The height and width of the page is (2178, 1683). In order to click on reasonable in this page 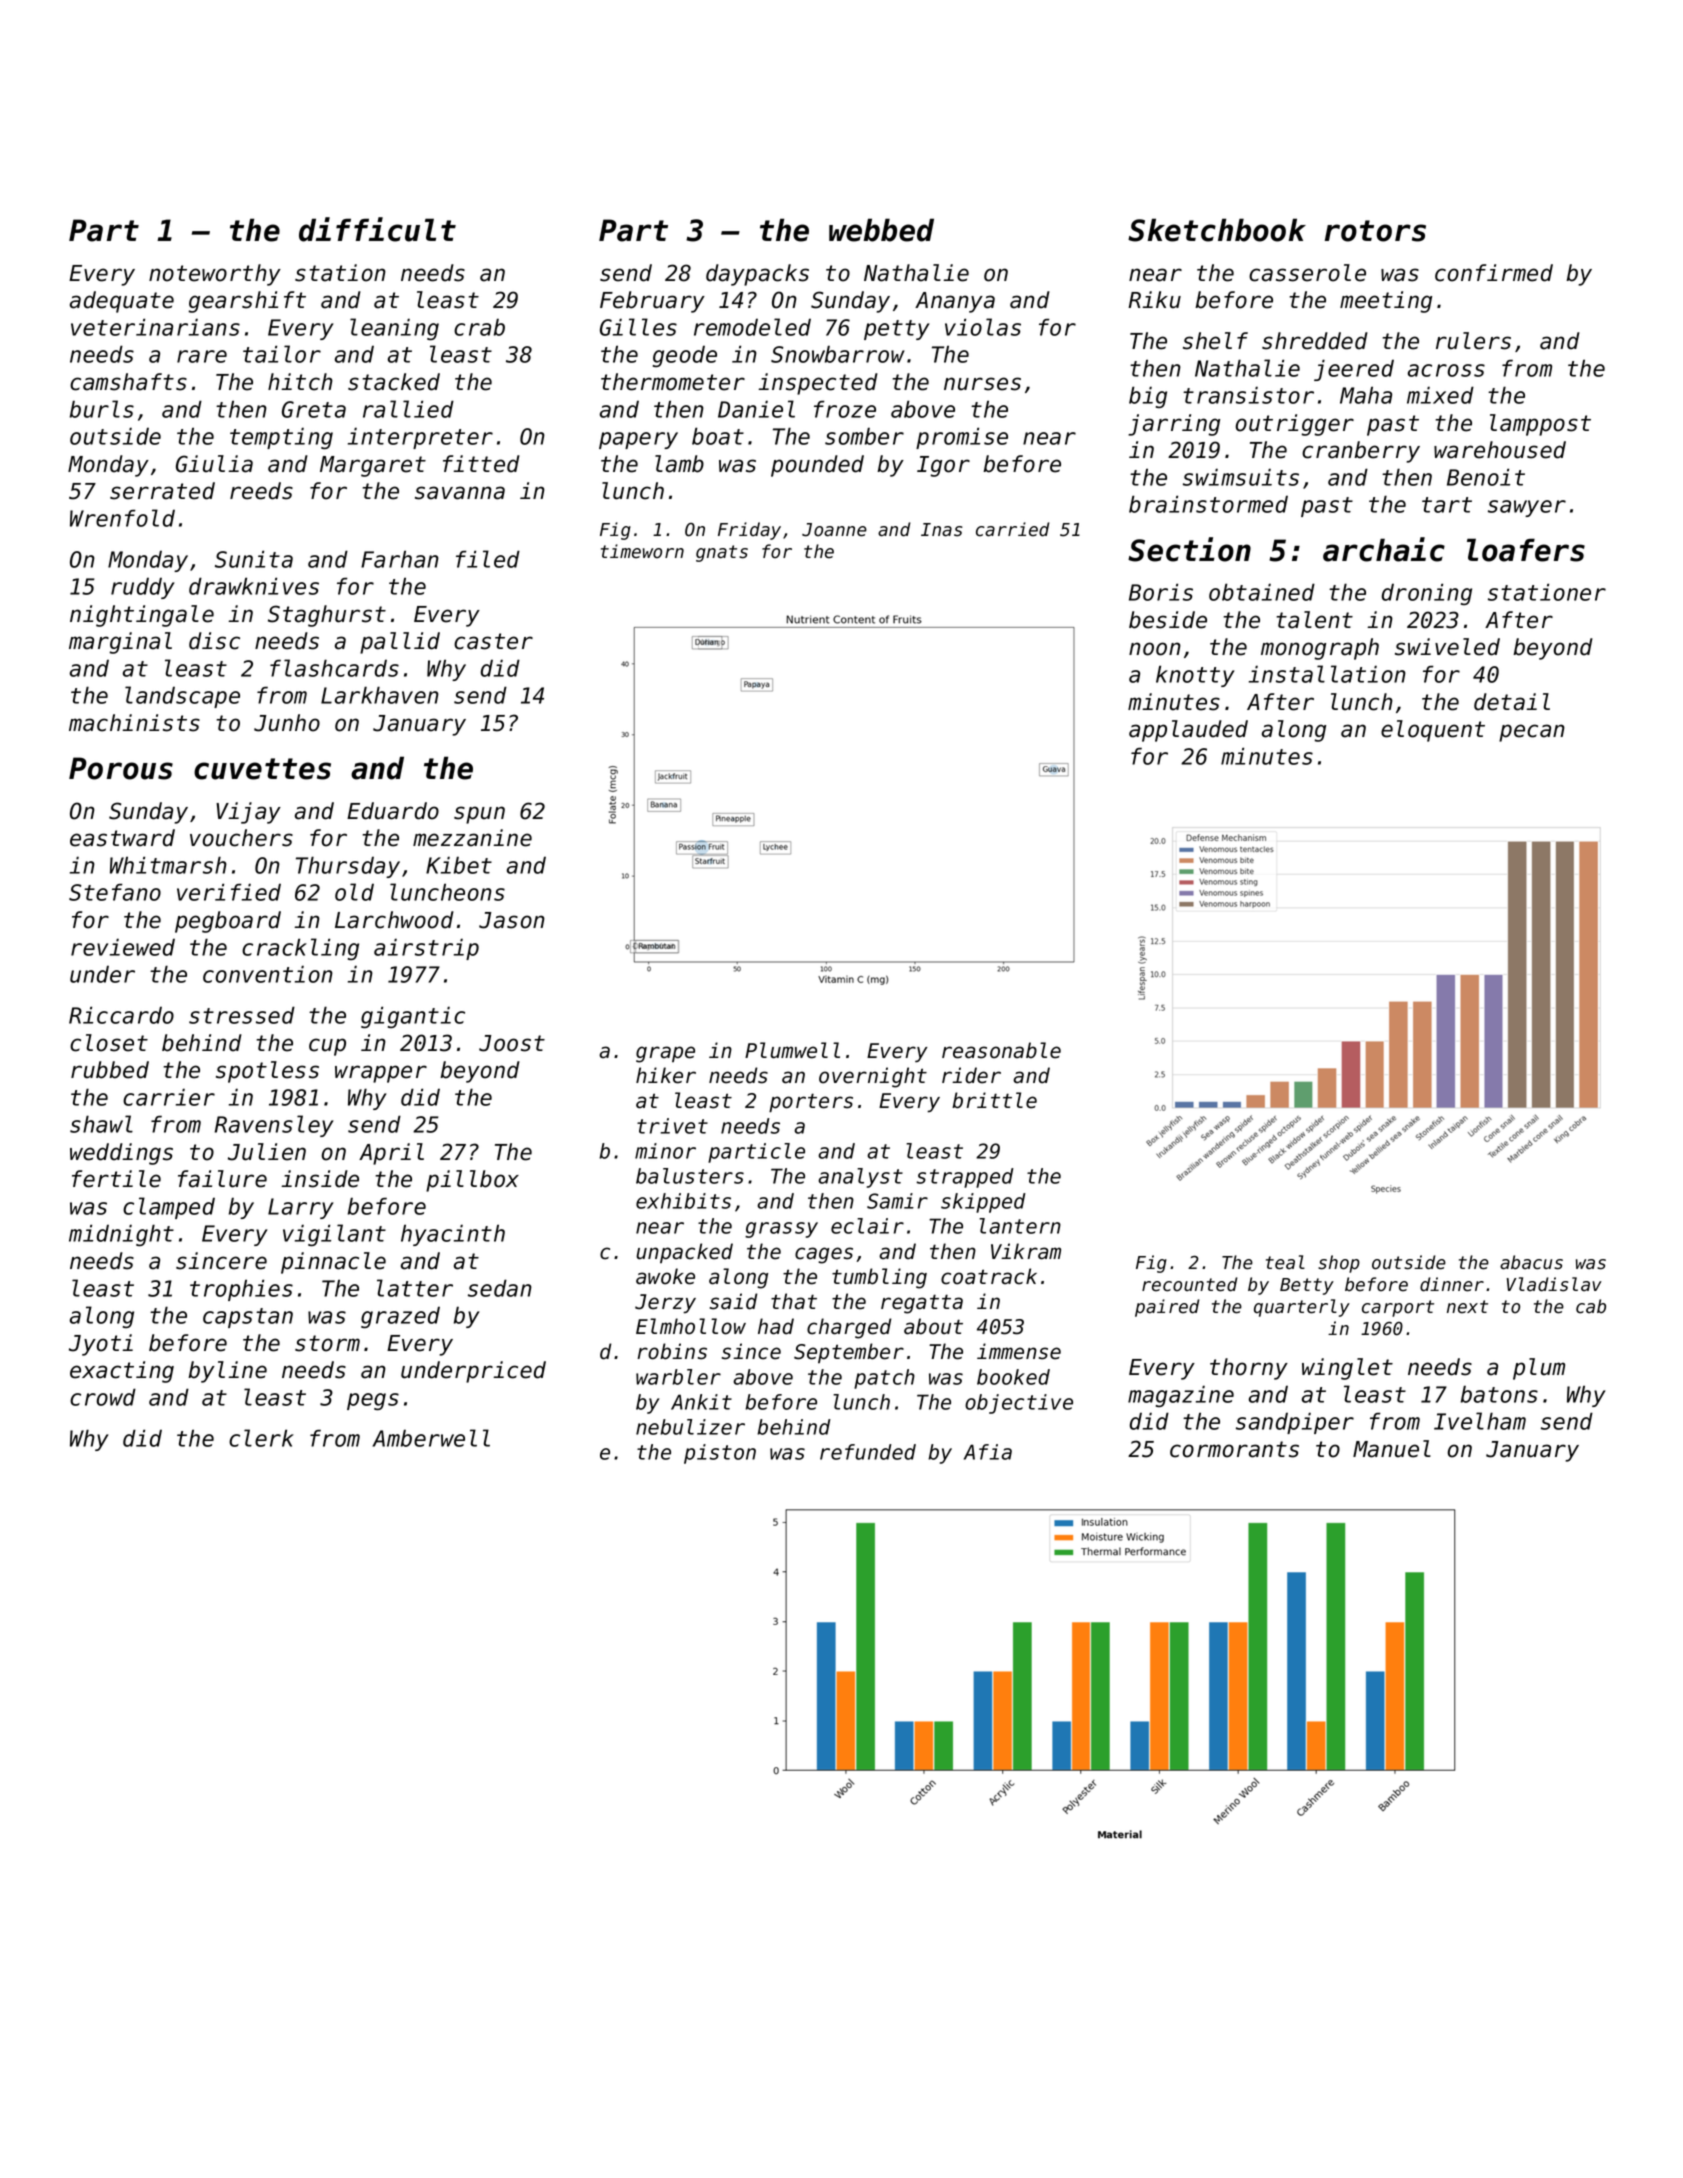, I will do `click(1001, 1050)`.
